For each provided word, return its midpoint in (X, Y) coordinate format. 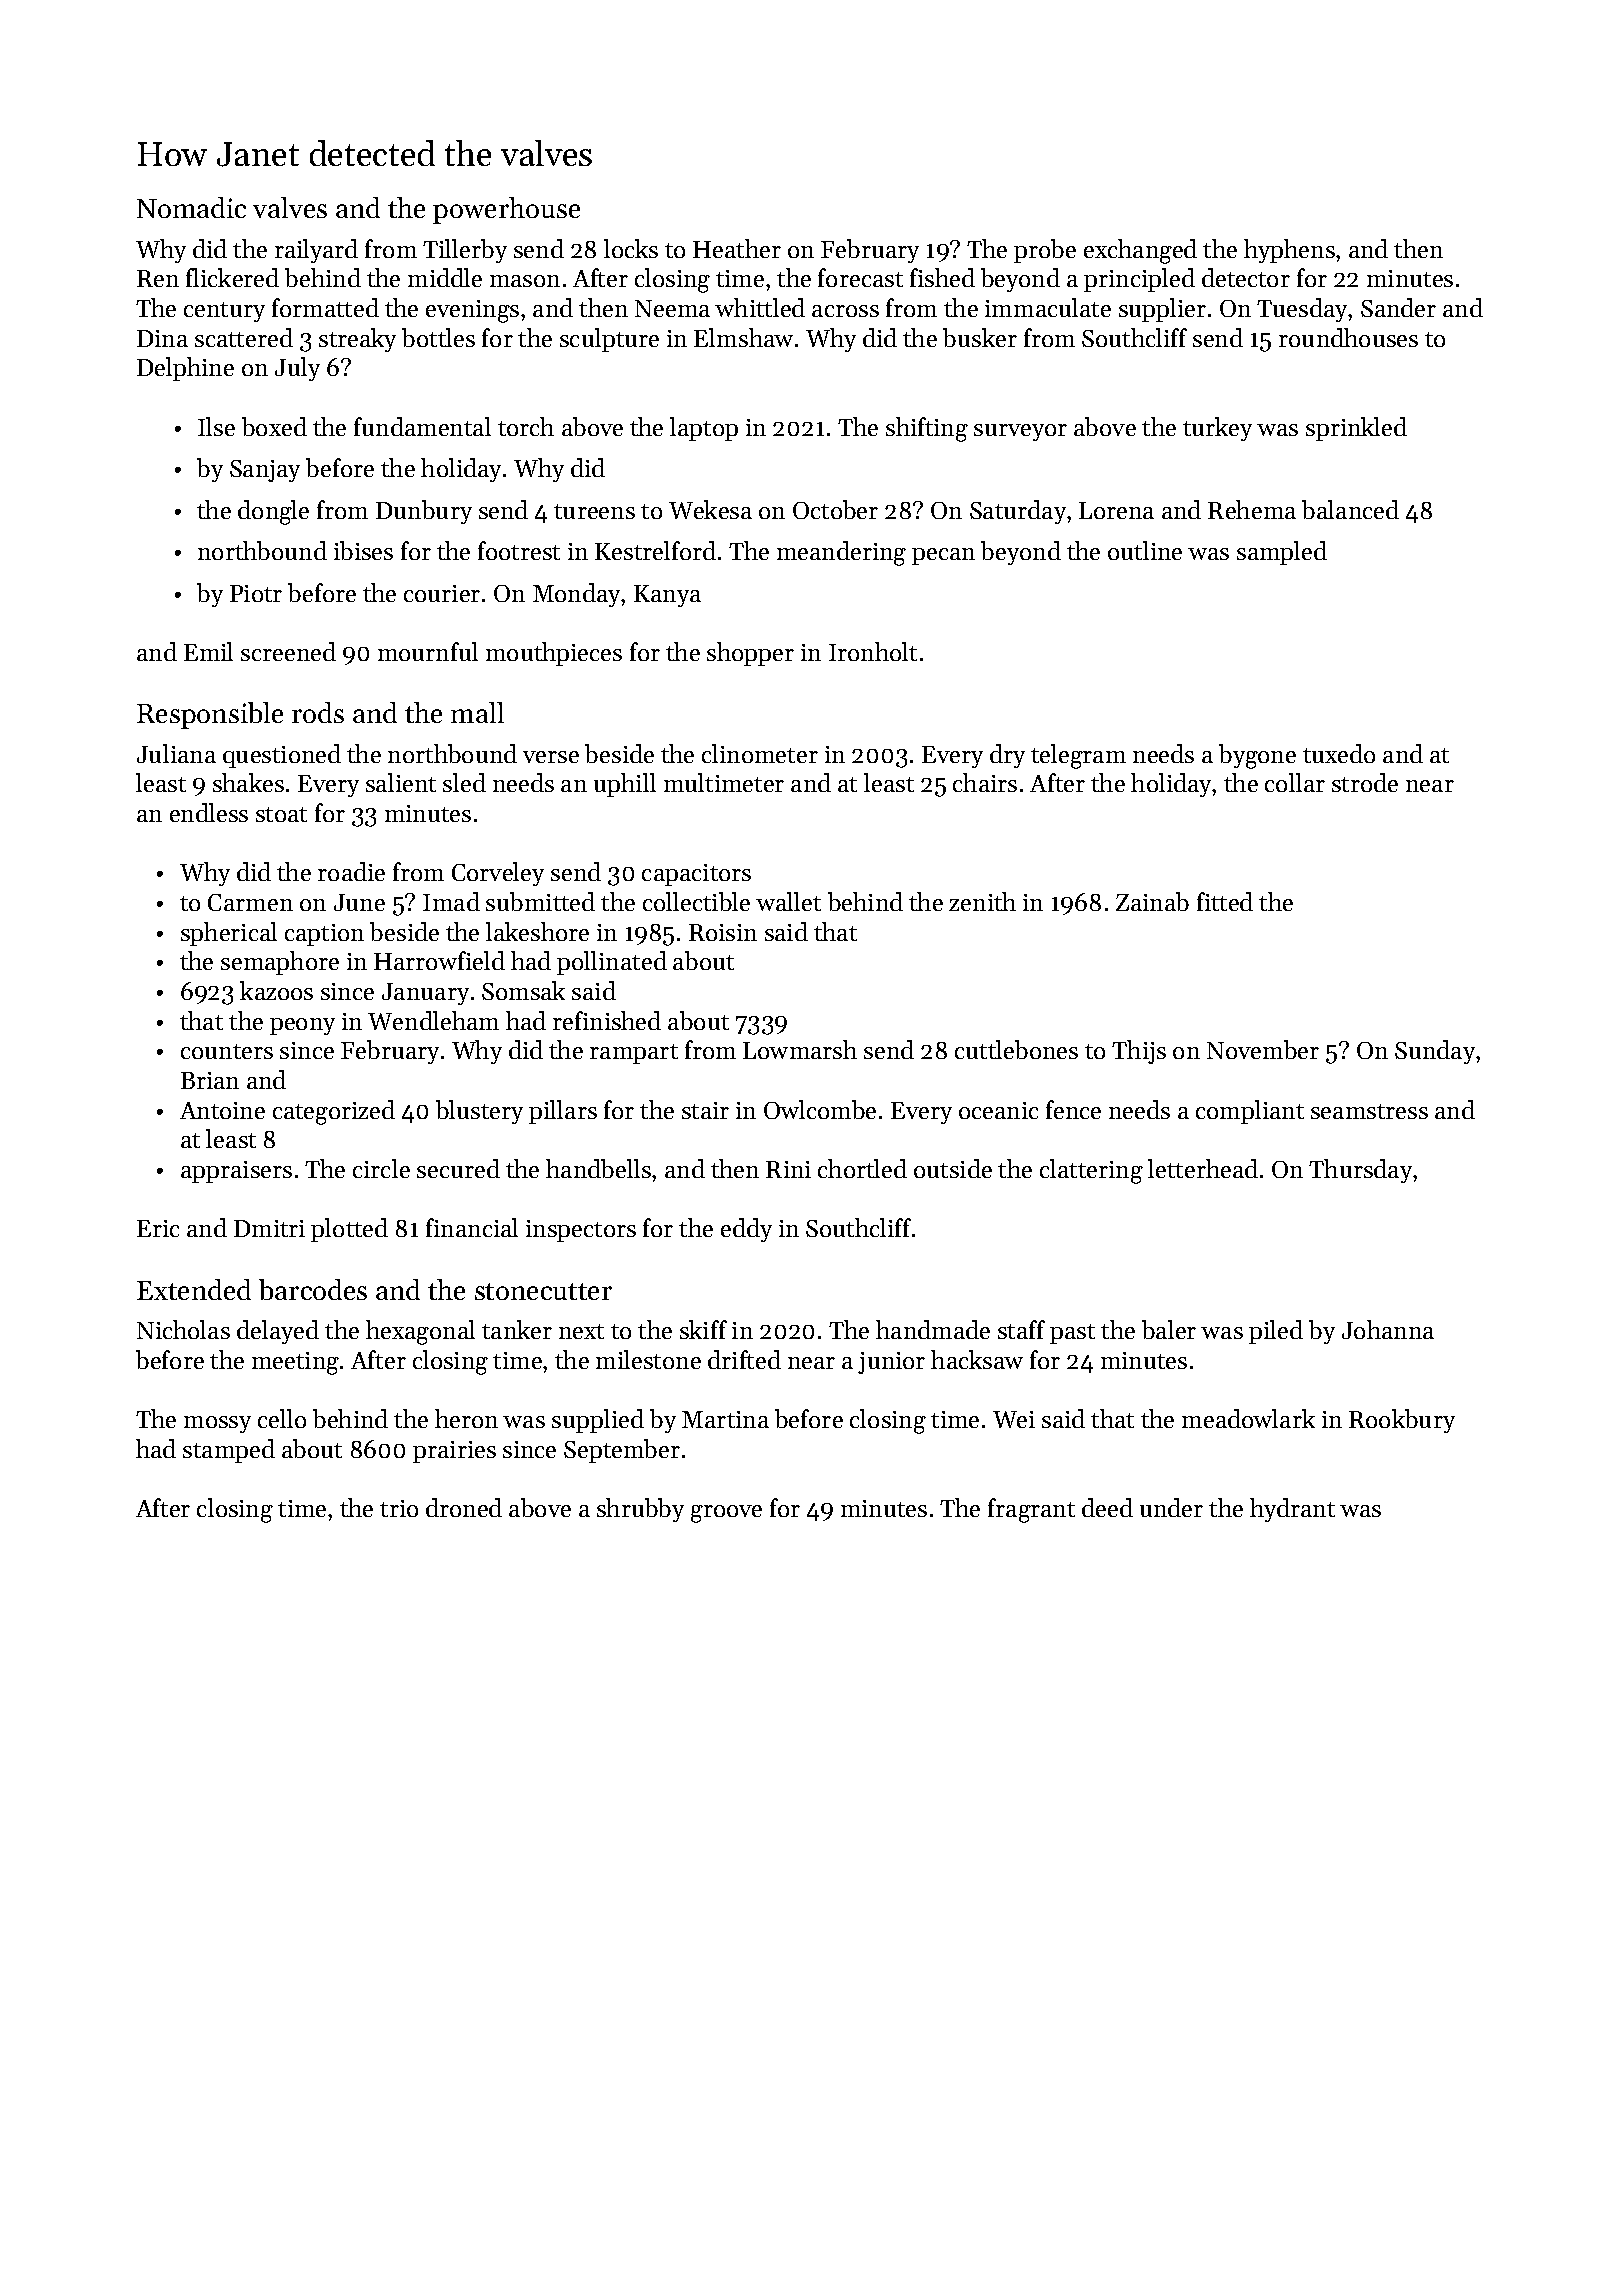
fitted (1225, 901)
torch (526, 426)
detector (1246, 277)
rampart (634, 1054)
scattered (244, 337)
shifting (927, 429)
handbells (598, 1168)
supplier (1162, 310)
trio (399, 1508)
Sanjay (265, 471)
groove (726, 1514)
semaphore (280, 963)
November (1263, 1049)
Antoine (222, 1110)
